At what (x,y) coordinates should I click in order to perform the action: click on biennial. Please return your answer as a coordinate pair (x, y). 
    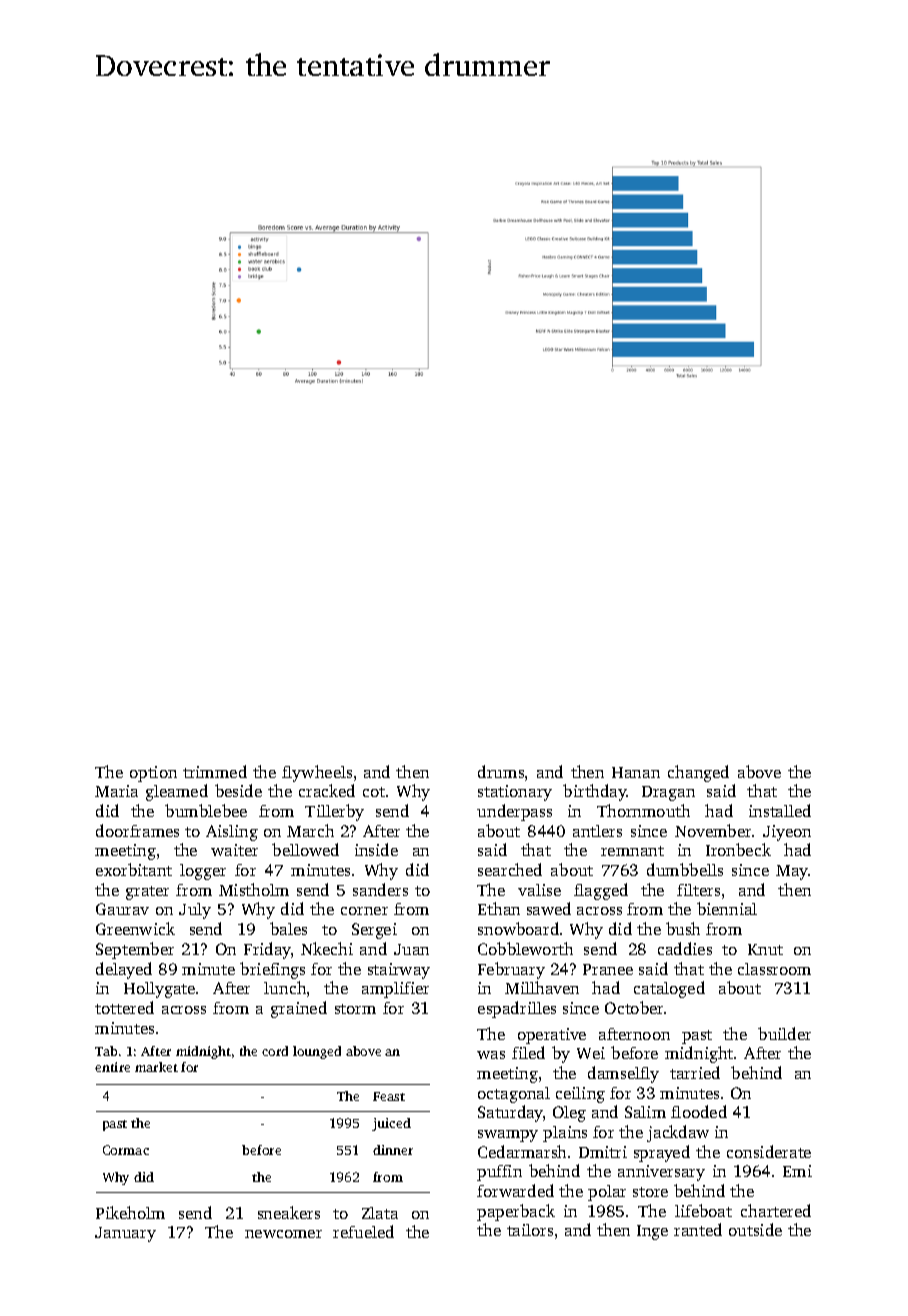
    Looking at the image, I should click on (727, 908).
